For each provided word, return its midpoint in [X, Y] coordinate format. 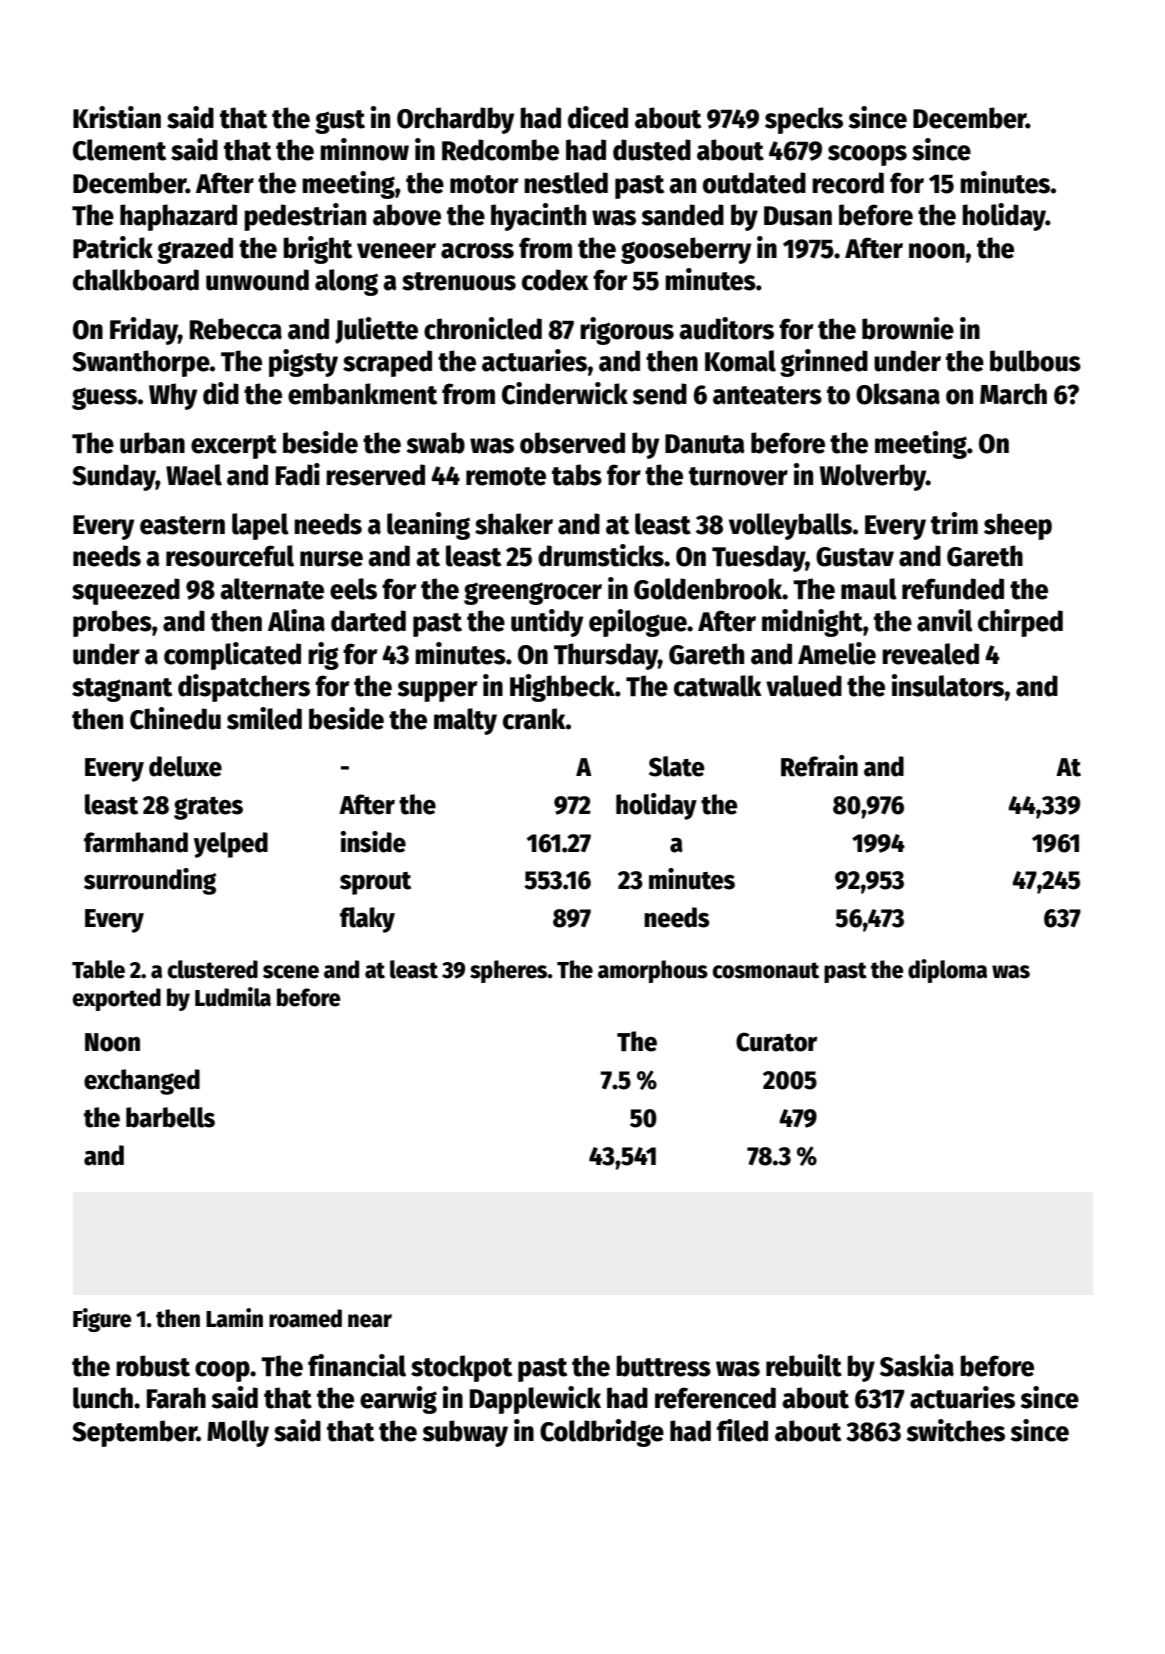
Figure [102, 1320]
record [848, 183]
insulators [948, 685]
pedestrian [305, 217]
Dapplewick [535, 1400]
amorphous [653, 971]
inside [373, 842]
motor [484, 184]
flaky [367, 920]
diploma [947, 971]
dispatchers [244, 688]
